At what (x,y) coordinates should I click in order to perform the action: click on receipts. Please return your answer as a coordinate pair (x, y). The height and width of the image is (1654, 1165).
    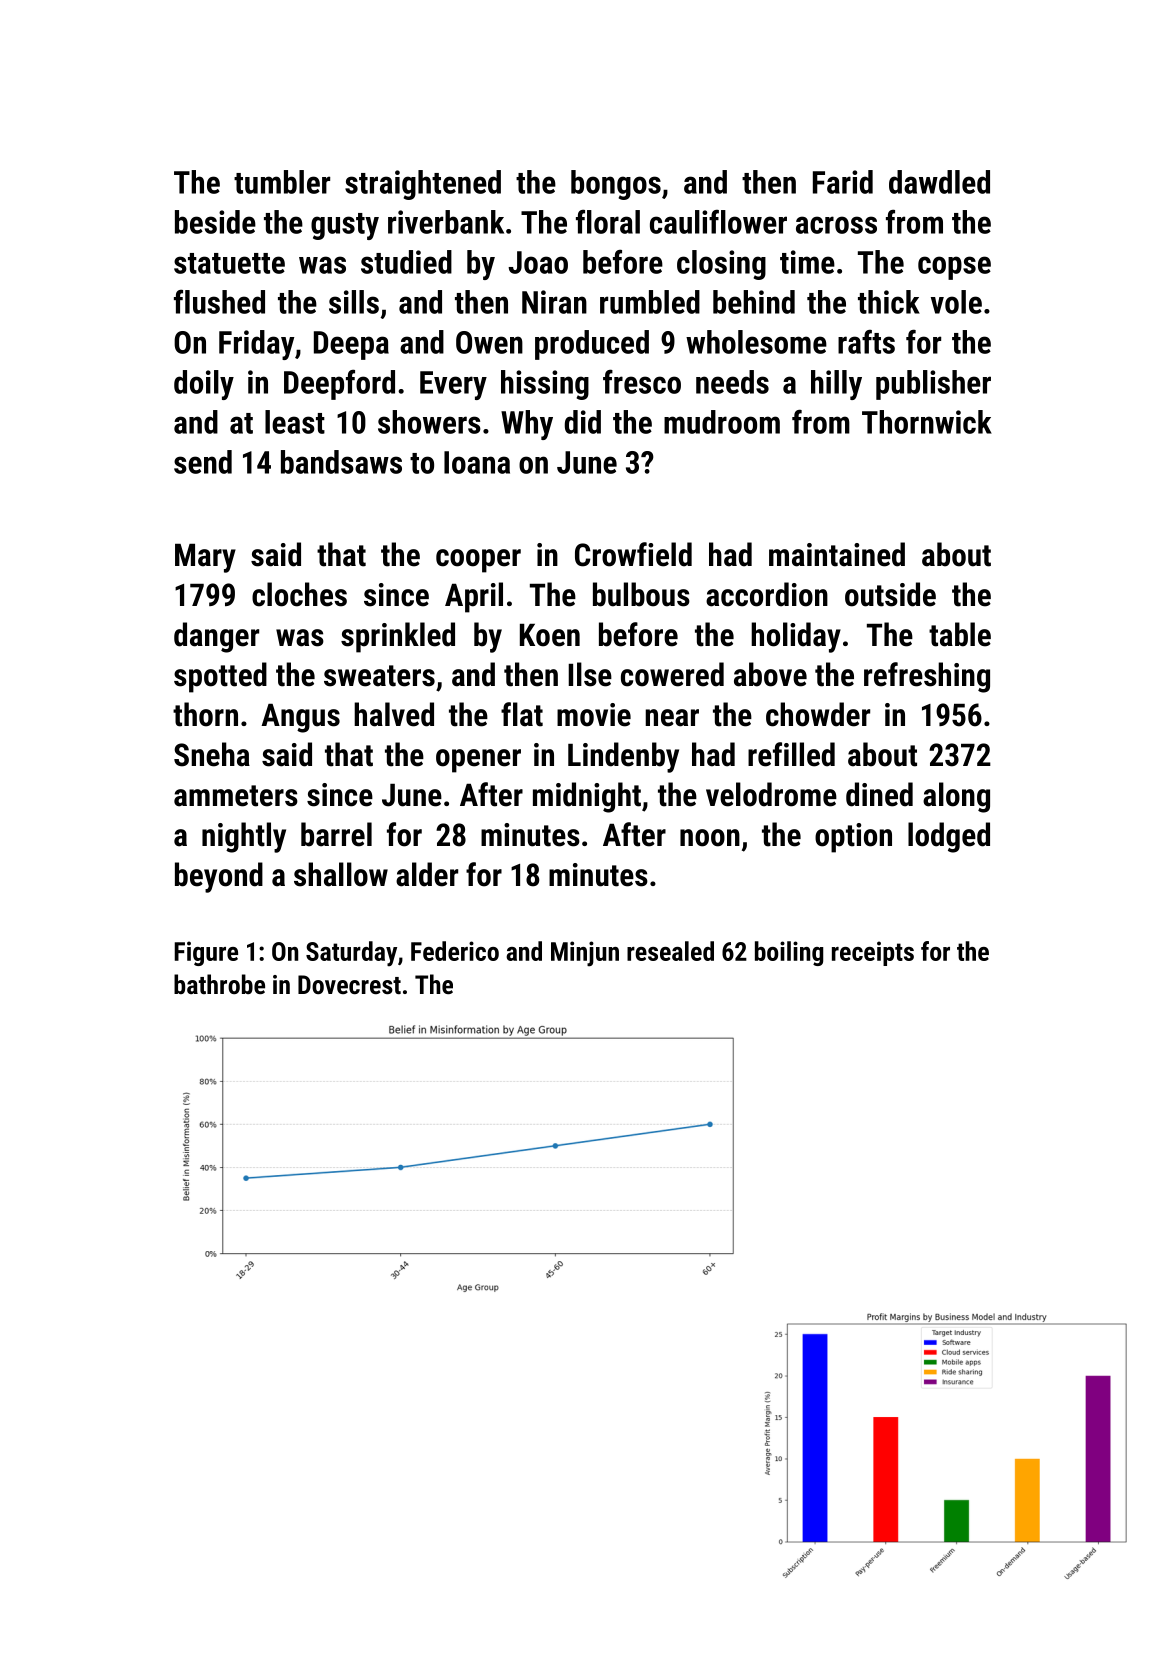
    Looking at the image, I should click on (873, 953).
